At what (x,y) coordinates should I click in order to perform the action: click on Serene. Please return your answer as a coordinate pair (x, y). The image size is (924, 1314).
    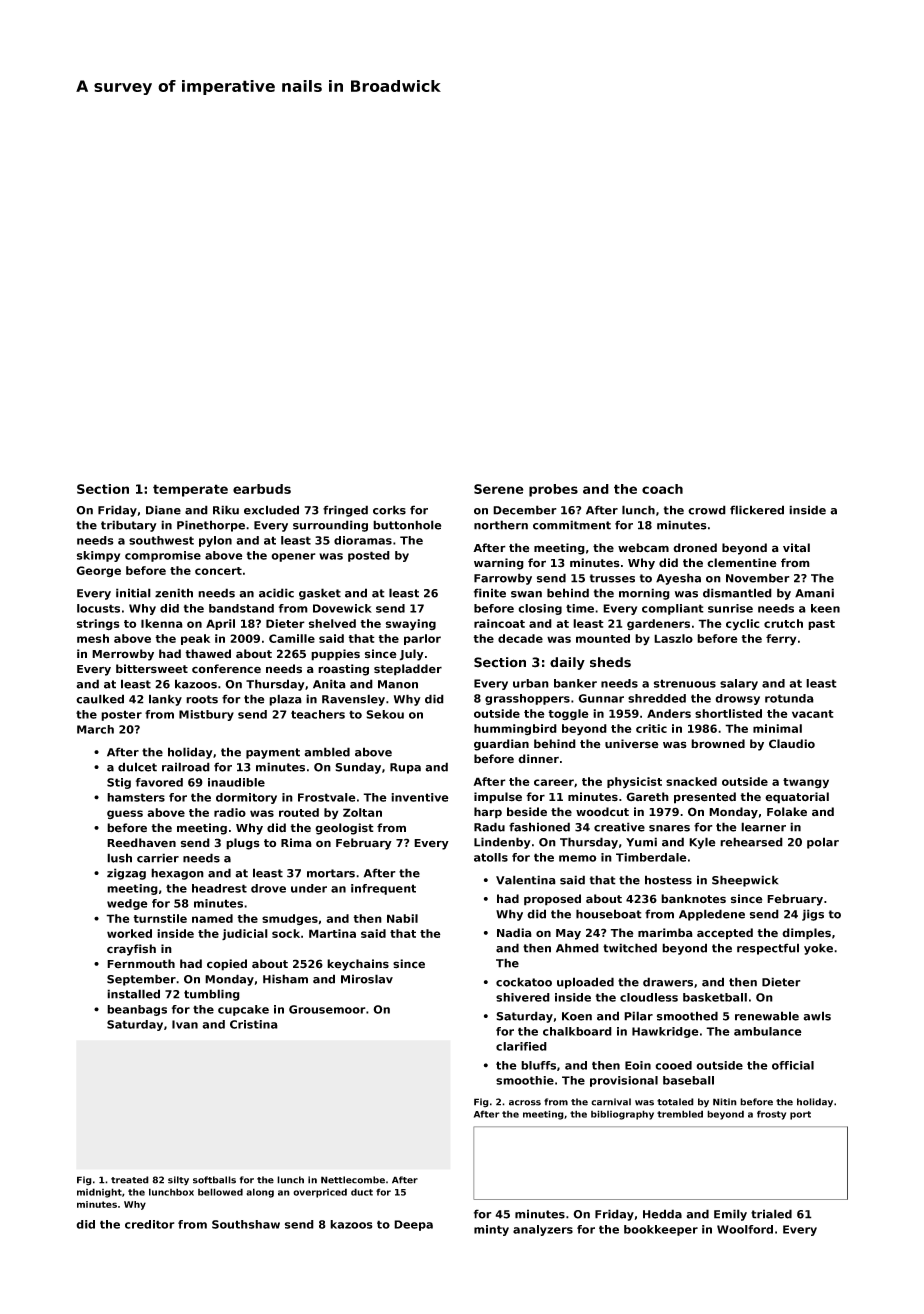
    Looking at the image, I should click on (499, 489).
